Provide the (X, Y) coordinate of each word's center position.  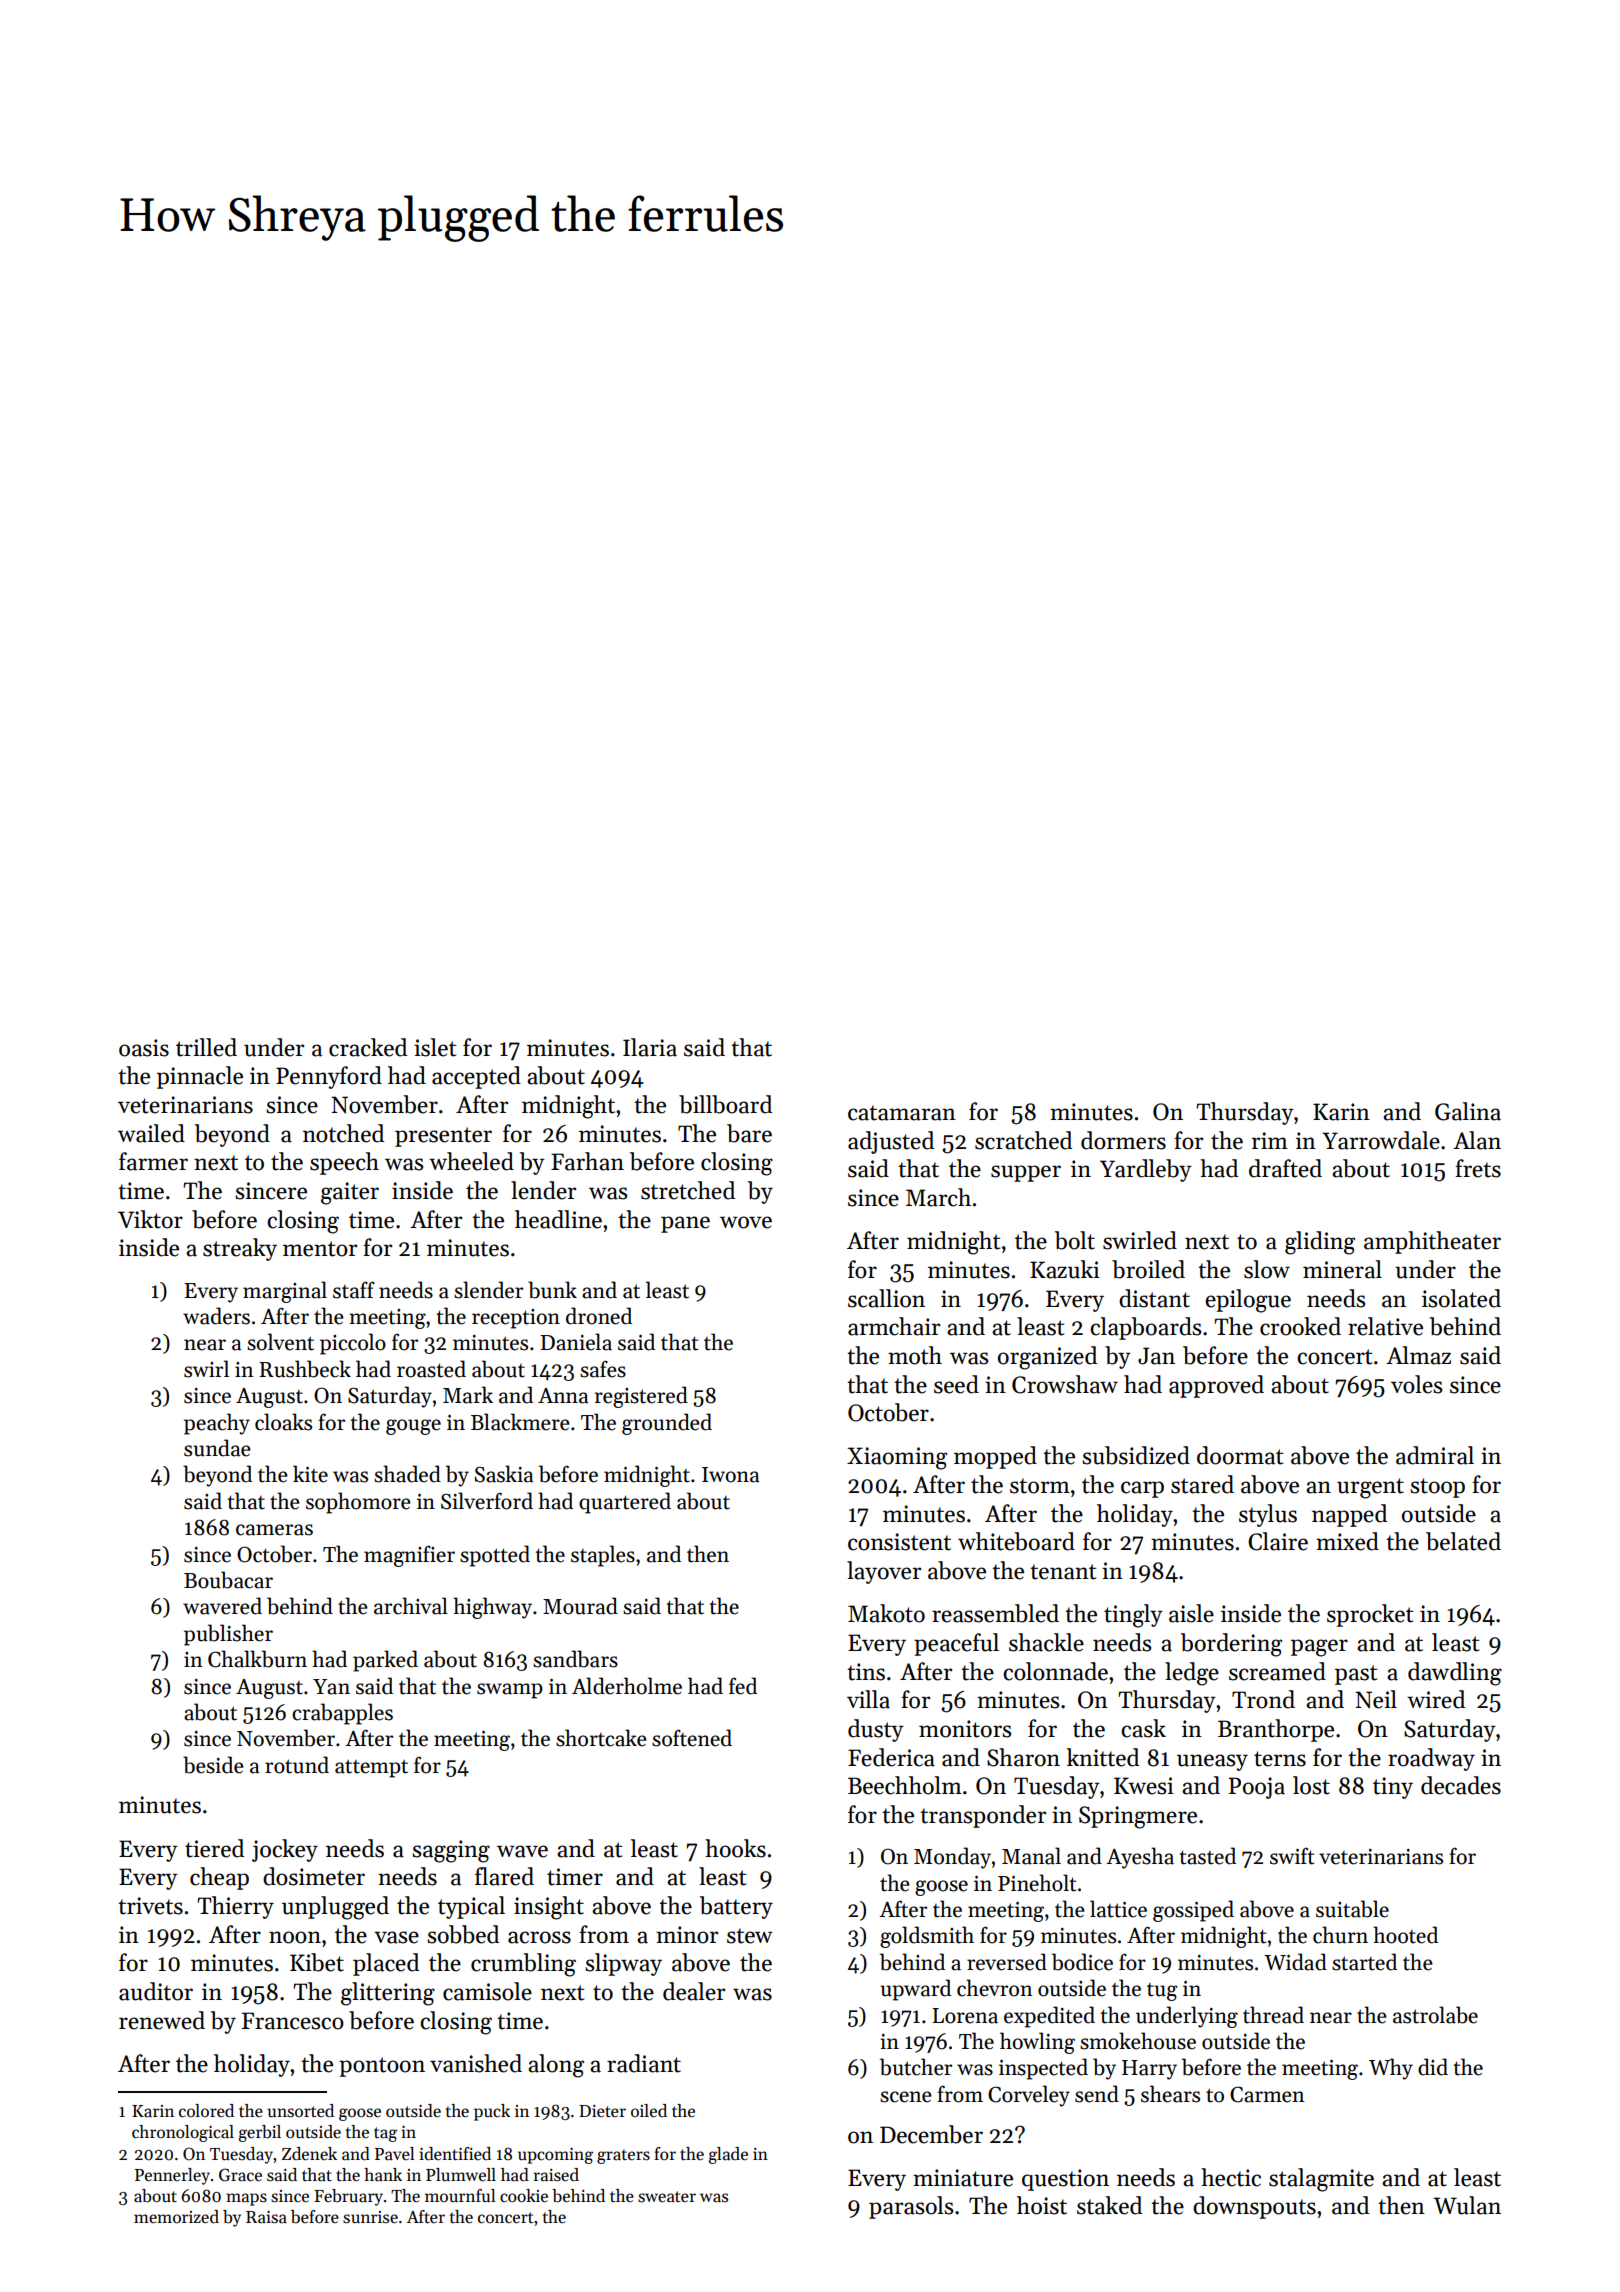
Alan (1477, 1140)
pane (685, 1224)
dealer (694, 1991)
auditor (156, 1991)
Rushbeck (305, 1369)
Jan (1156, 1356)
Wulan (1467, 2205)
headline (558, 1219)
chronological (183, 2133)
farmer (153, 1161)
